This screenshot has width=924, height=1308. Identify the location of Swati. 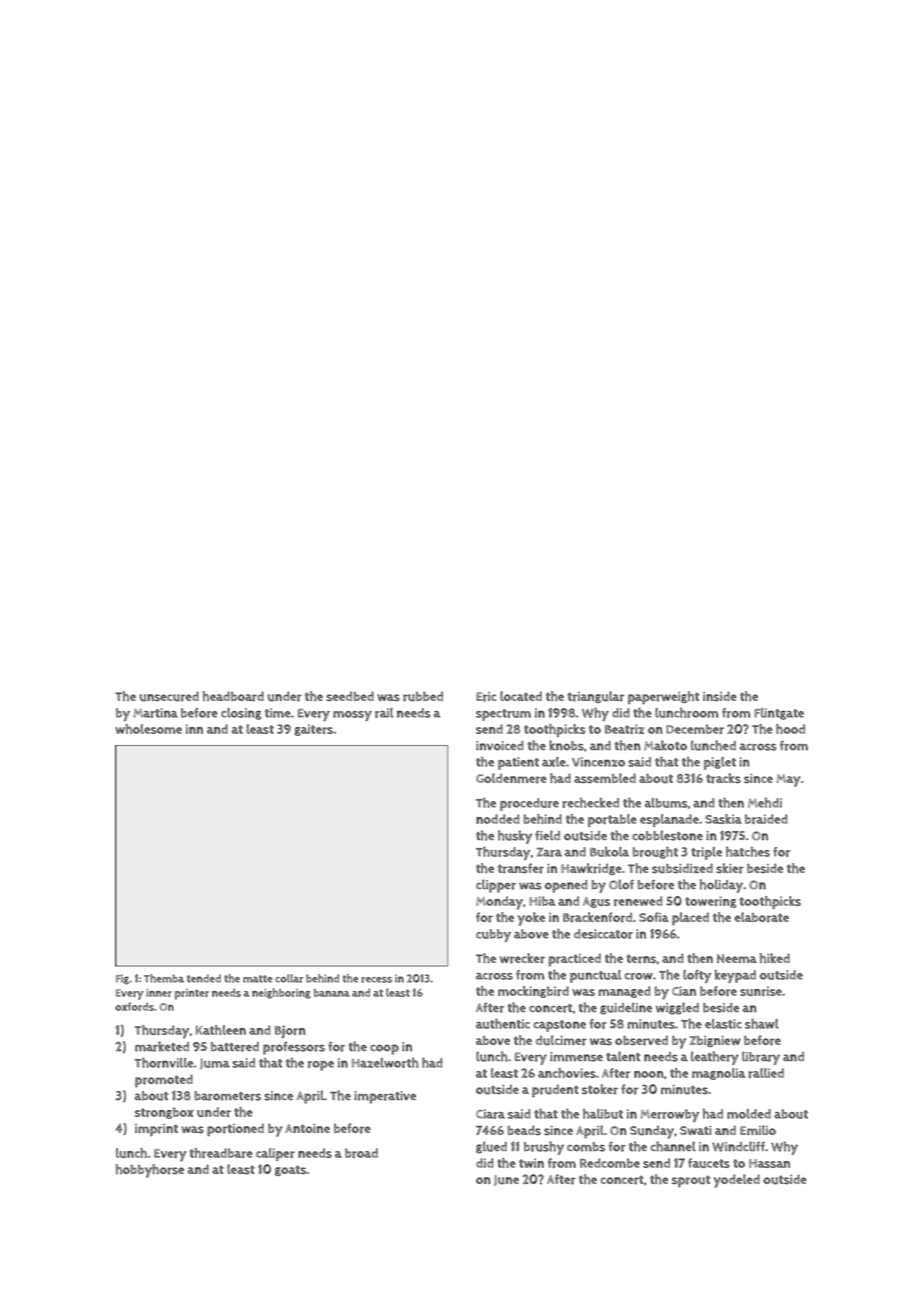
(695, 1130).
